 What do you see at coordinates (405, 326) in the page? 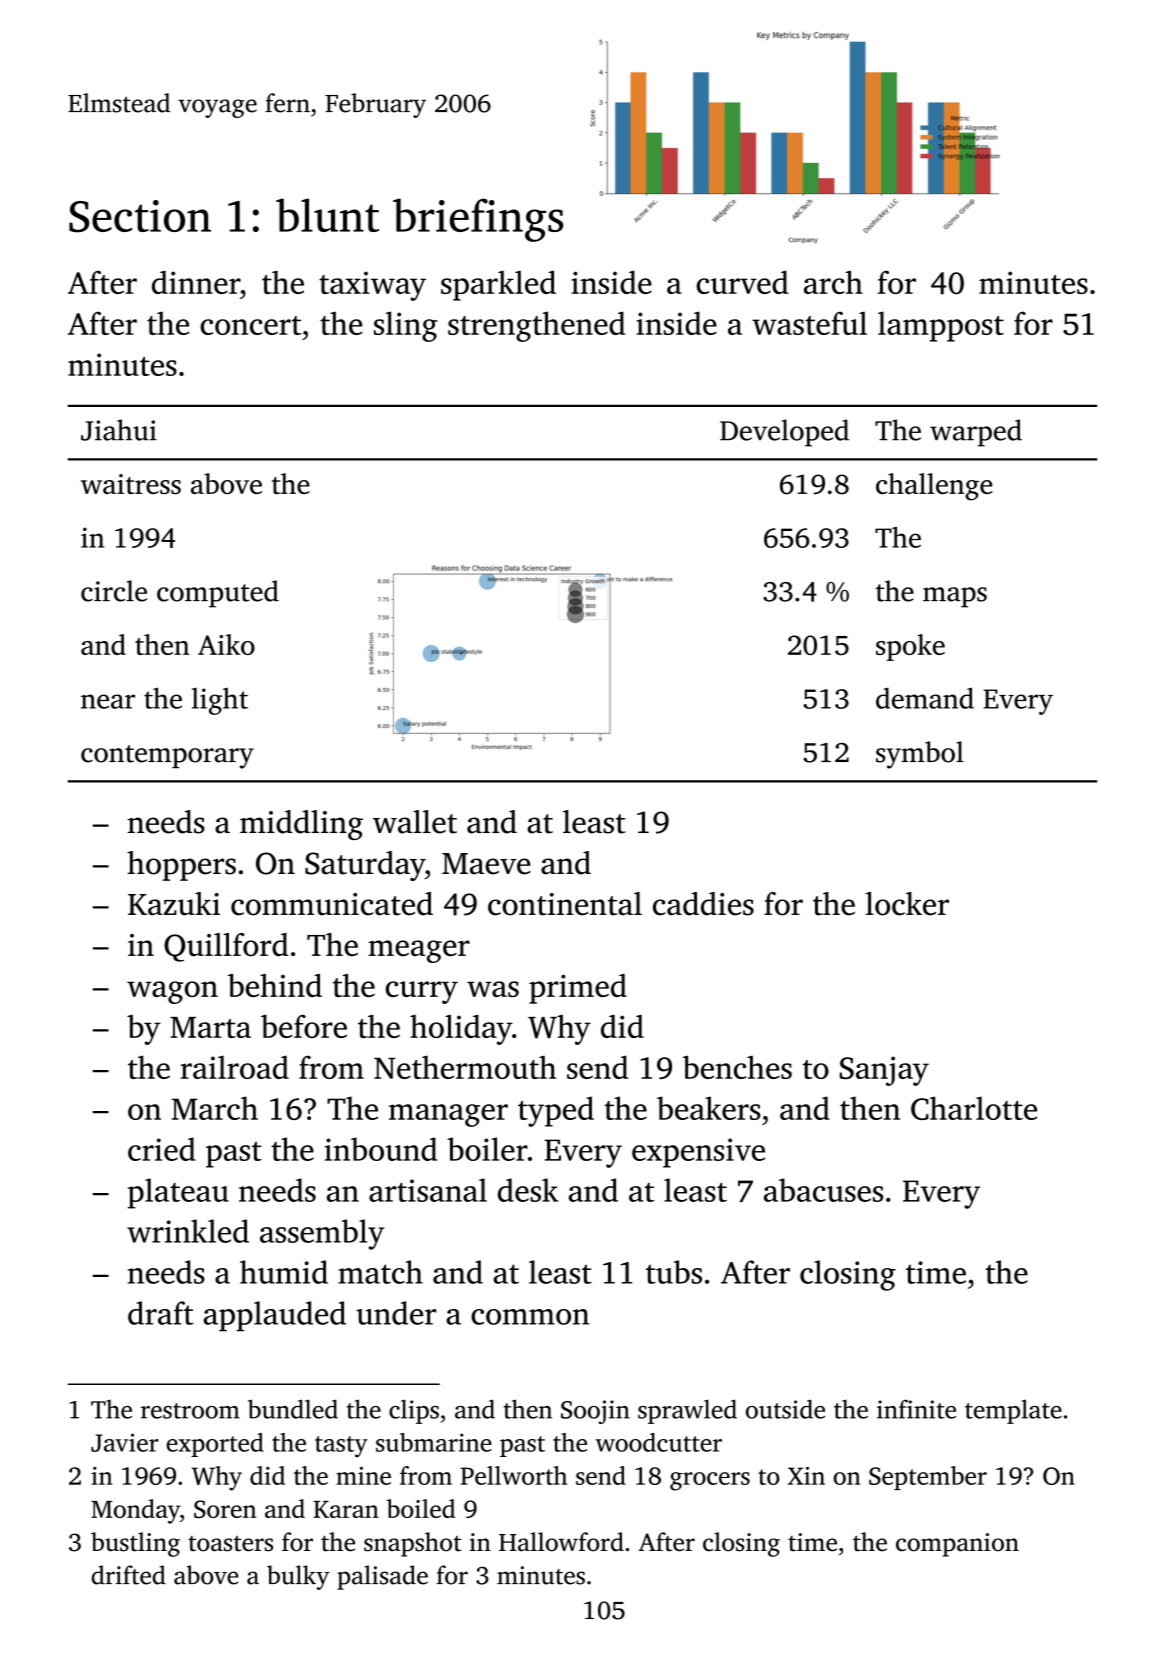
I see `sling` at bounding box center [405, 326].
